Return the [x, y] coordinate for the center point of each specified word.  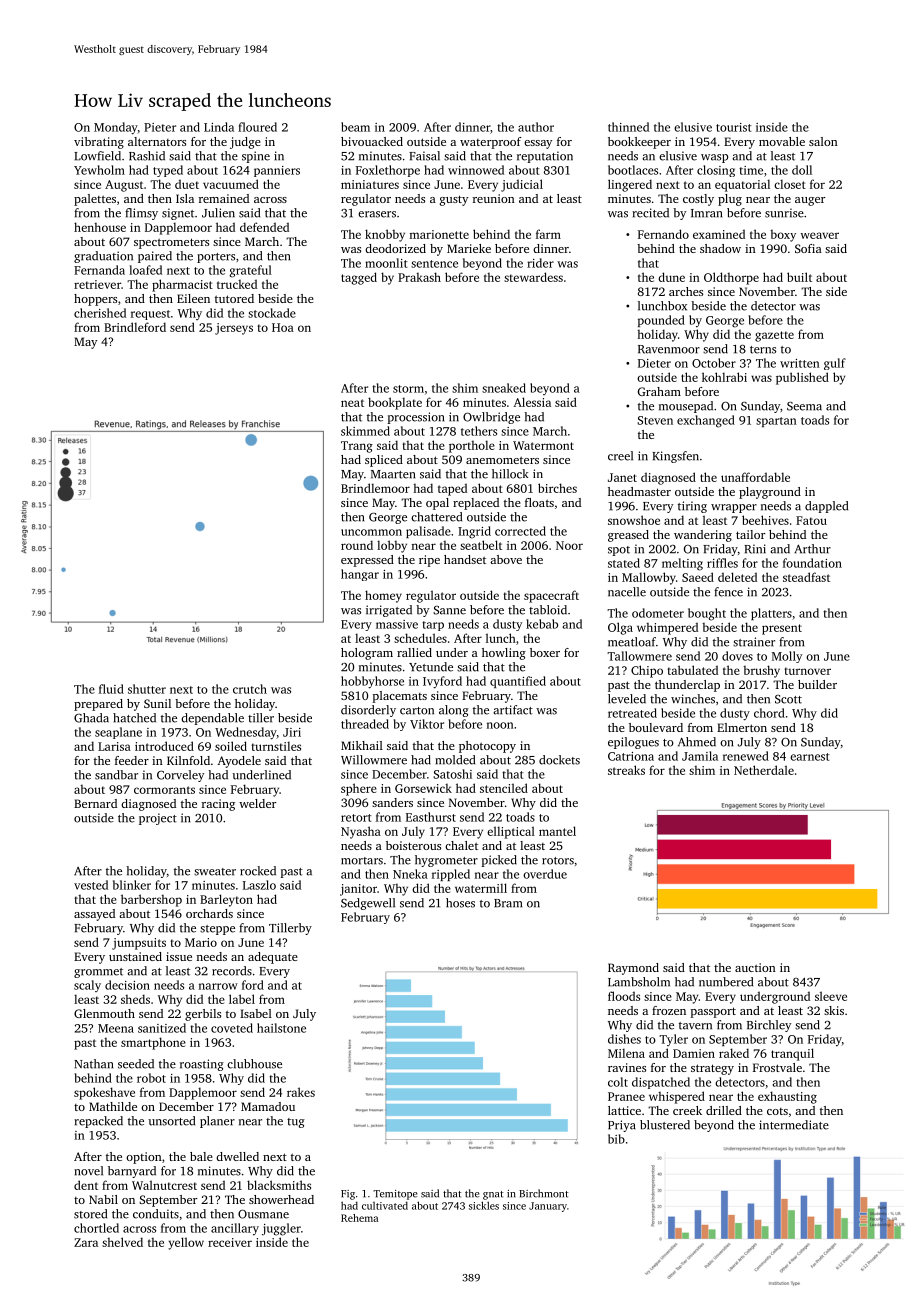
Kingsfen [675, 457]
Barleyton [226, 900]
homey [383, 596]
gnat [493, 1195]
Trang [357, 447]
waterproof [490, 143]
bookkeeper [639, 143]
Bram [508, 903]
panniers [277, 171]
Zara [86, 1242]
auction [755, 967]
